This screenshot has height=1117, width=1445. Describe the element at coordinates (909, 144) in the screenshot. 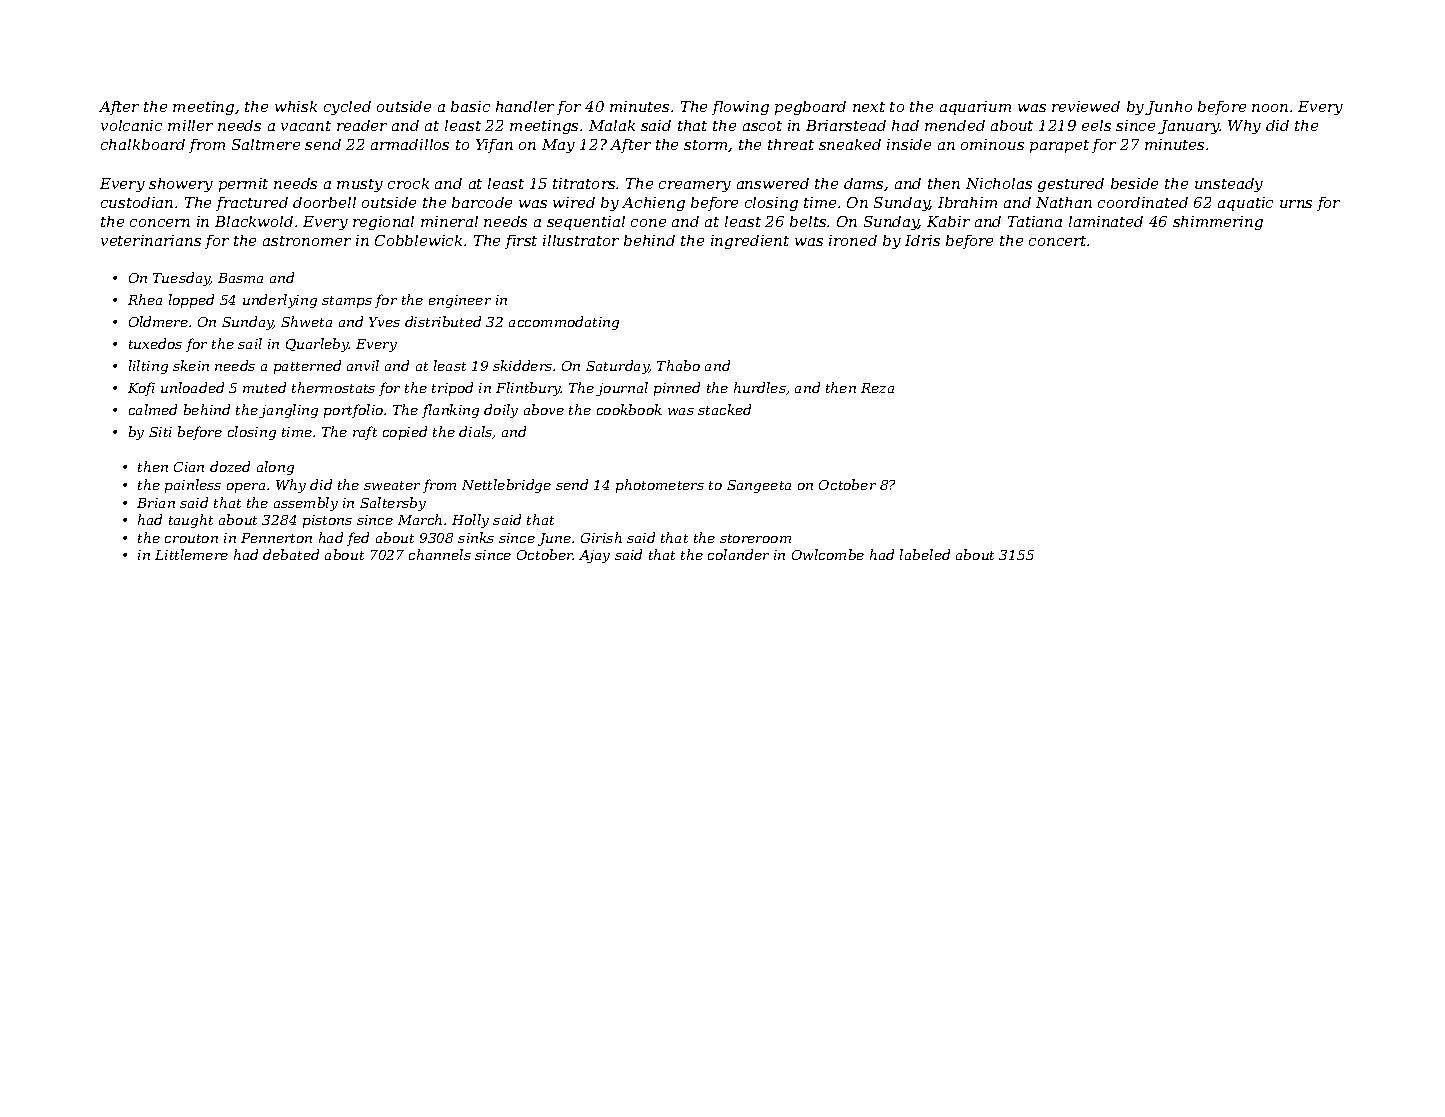

I see `inside` at that location.
